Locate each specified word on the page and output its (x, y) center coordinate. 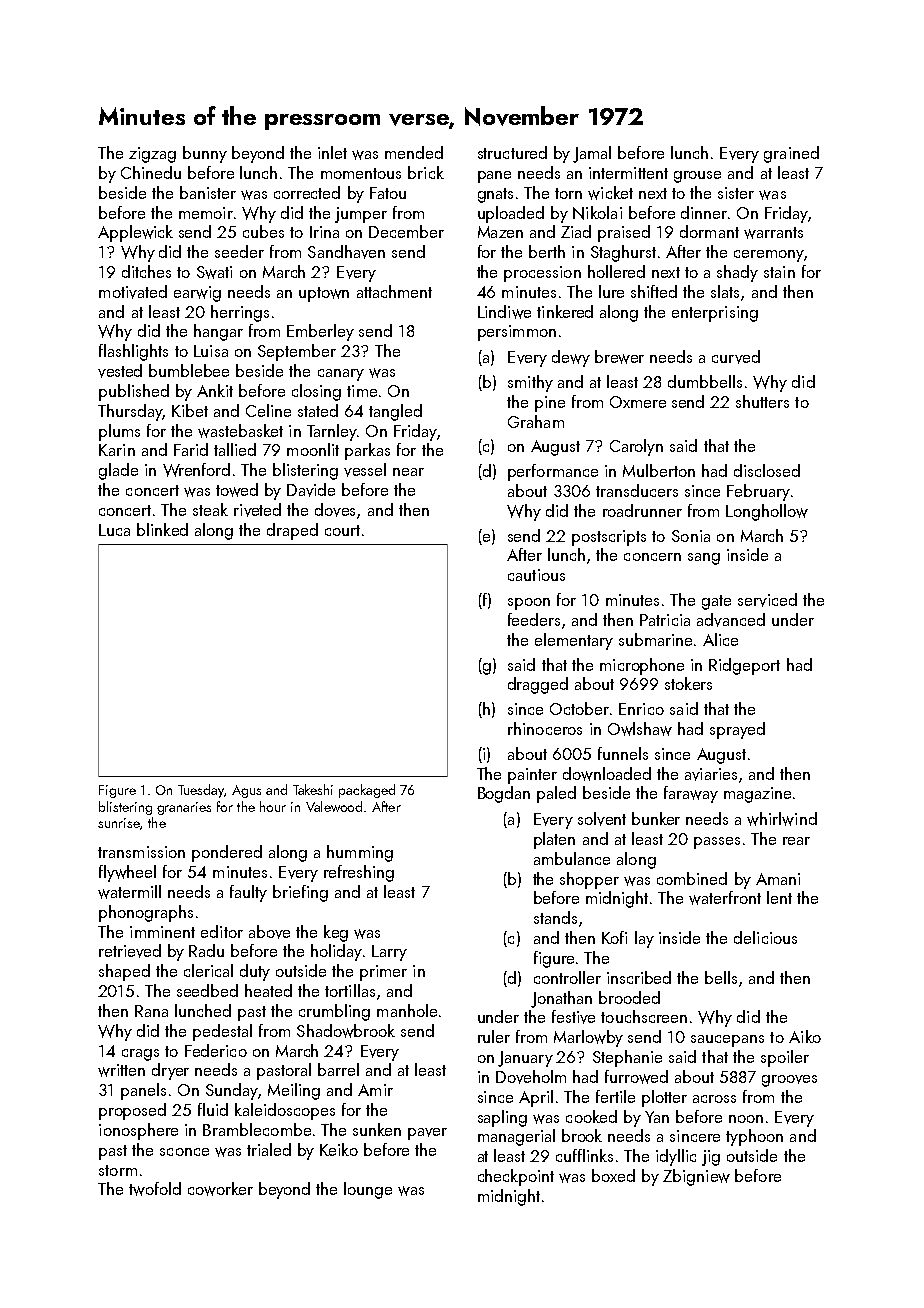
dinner (704, 212)
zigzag (152, 155)
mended (414, 152)
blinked (162, 529)
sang (704, 559)
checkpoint (516, 1177)
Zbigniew (696, 1177)
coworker (220, 1189)
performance (553, 472)
